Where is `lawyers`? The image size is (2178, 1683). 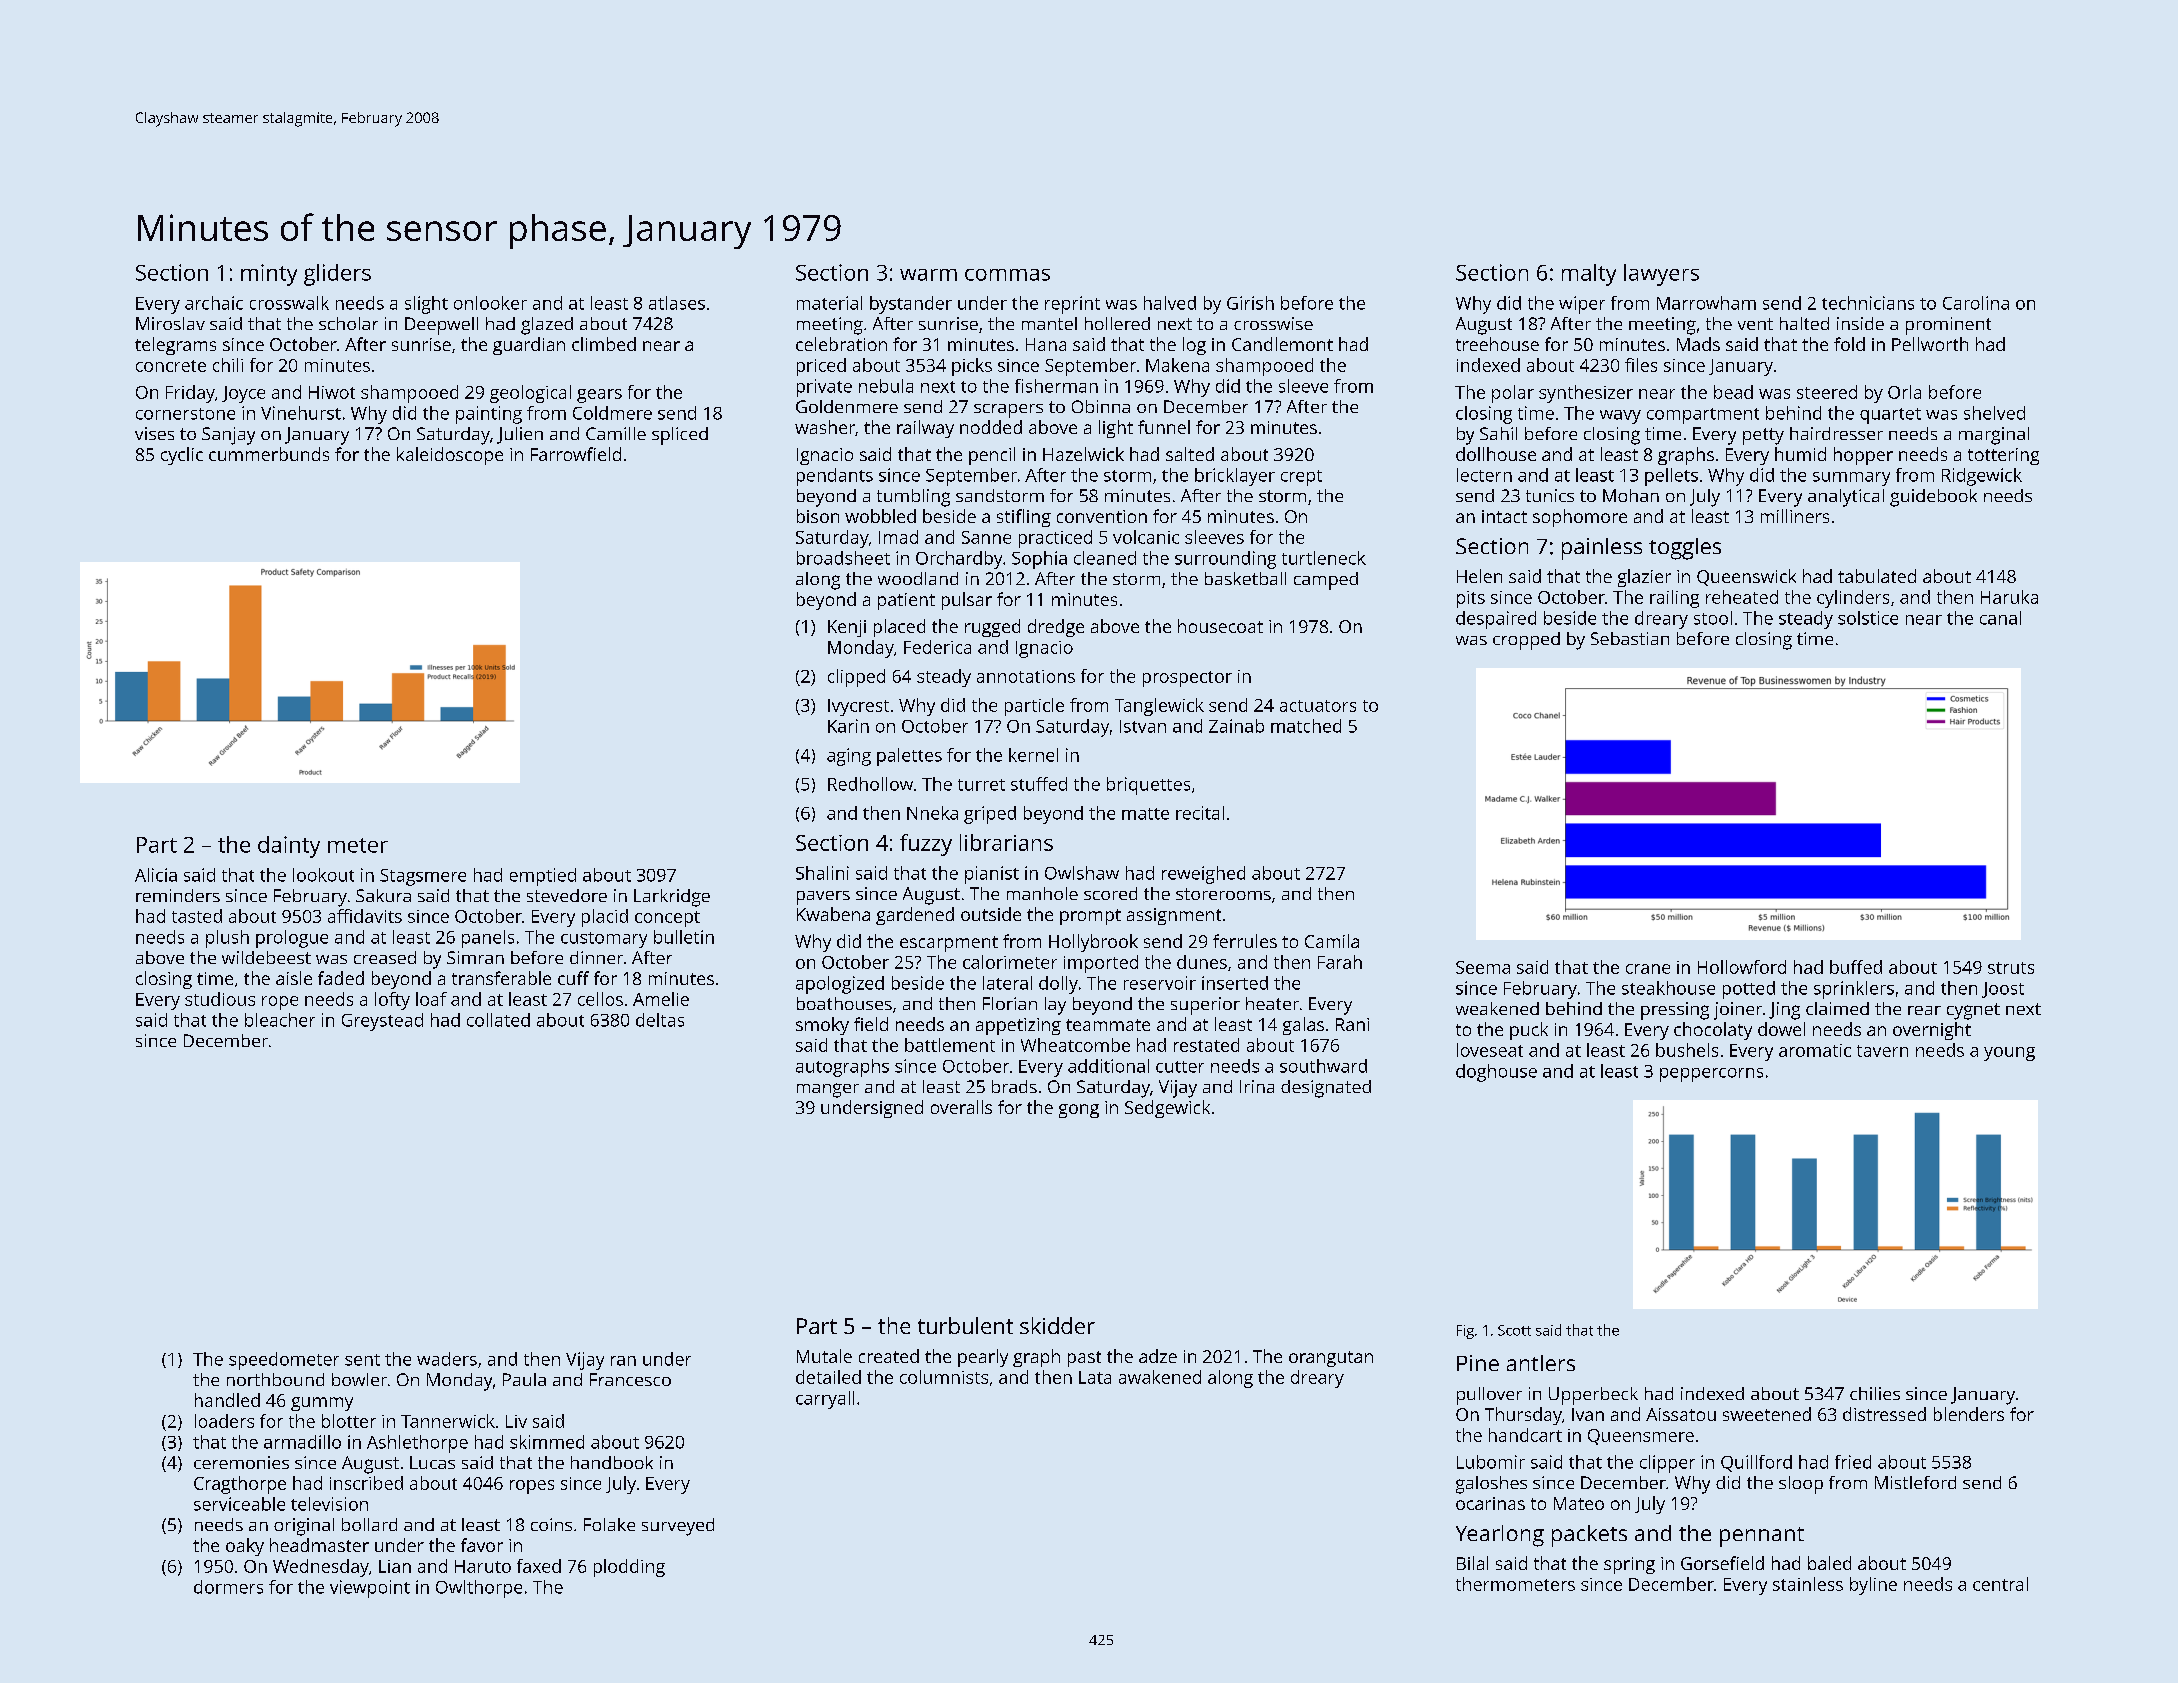
lawyers is located at coordinates (1661, 275).
